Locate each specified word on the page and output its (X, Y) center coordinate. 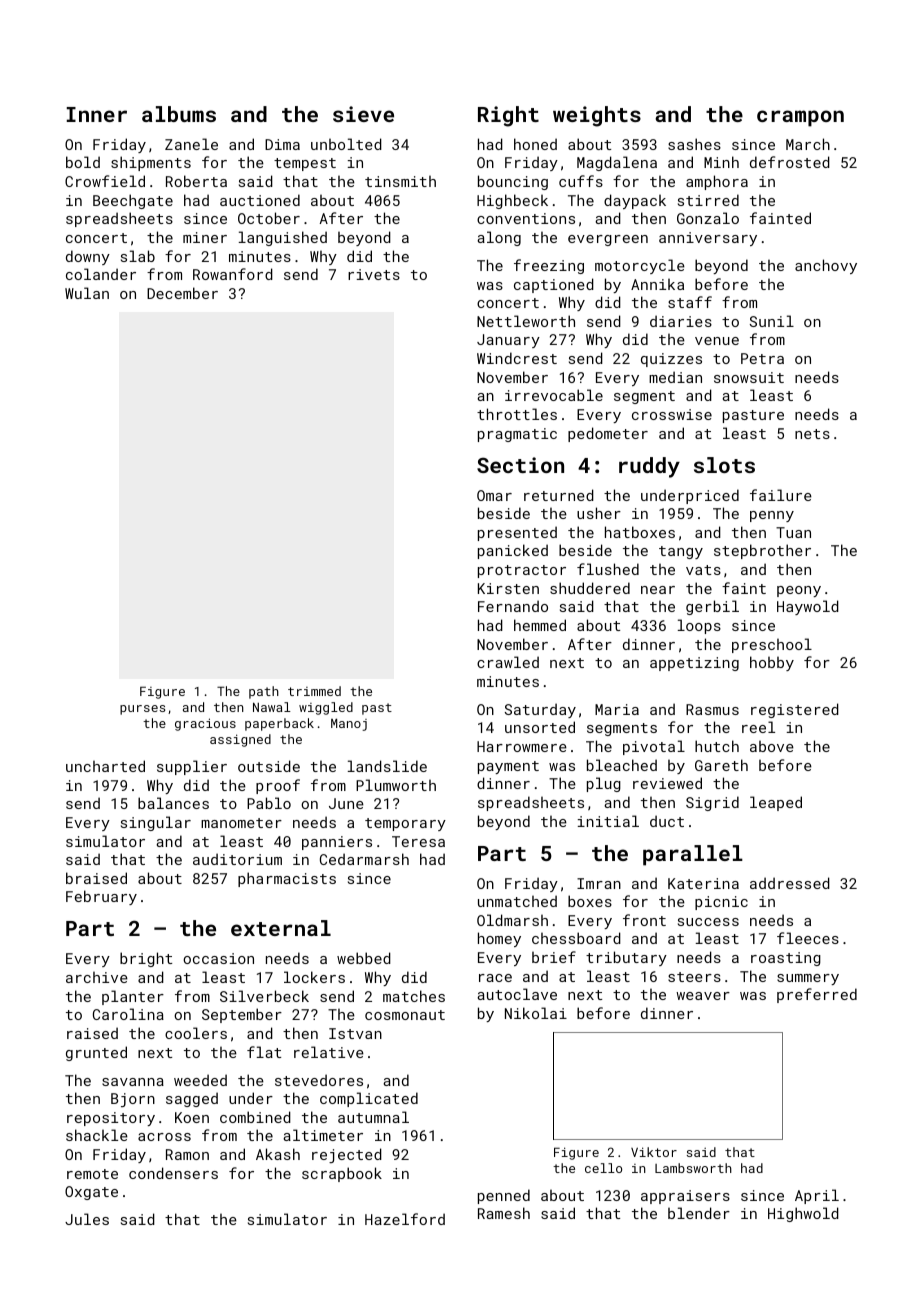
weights (597, 116)
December (182, 293)
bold (83, 162)
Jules (87, 1219)
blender (699, 1213)
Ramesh (504, 1213)
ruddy (649, 467)
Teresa (418, 841)
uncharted (105, 766)
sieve (363, 114)
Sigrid (712, 803)
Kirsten (508, 588)
